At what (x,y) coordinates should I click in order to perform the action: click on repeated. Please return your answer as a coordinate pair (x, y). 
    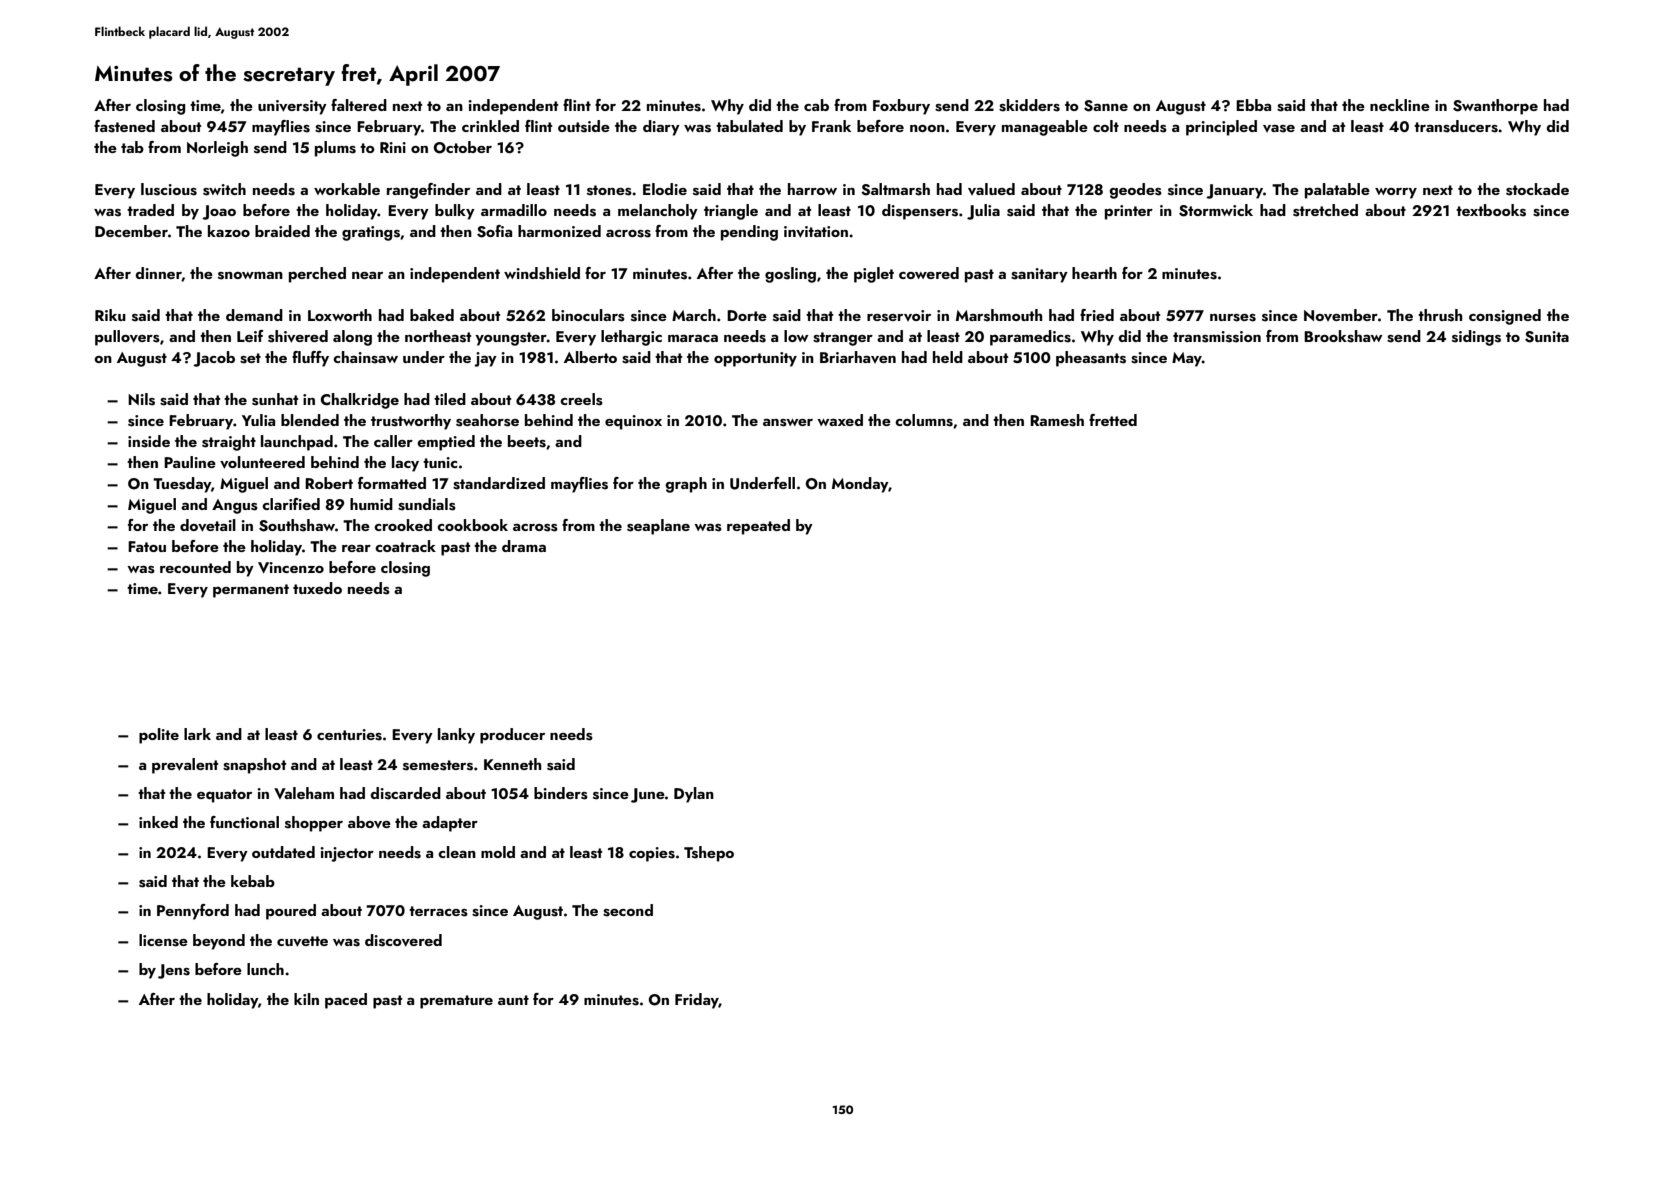
    Looking at the image, I should click on (758, 527).
